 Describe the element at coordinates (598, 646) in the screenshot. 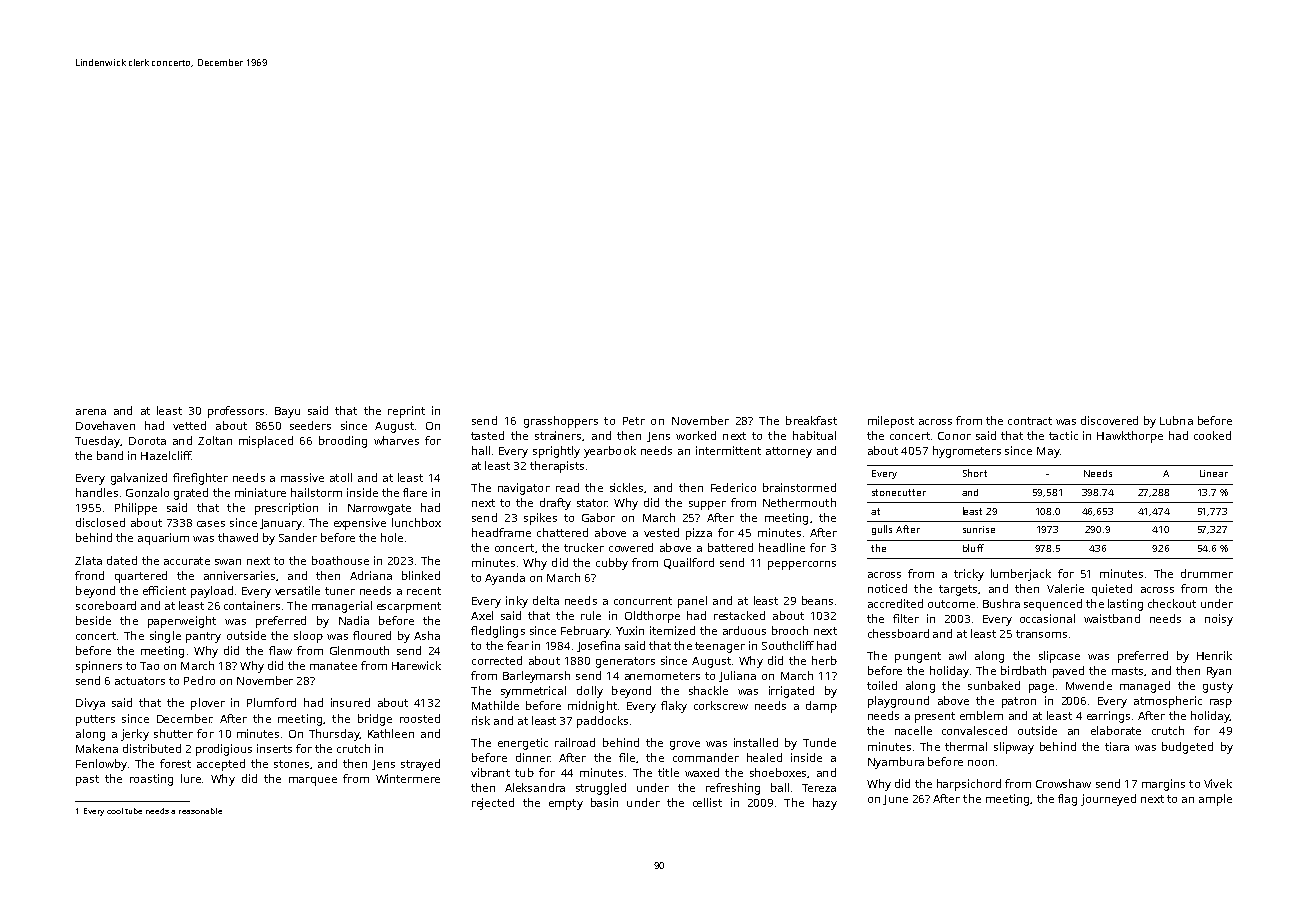

I see `Josefina` at that location.
